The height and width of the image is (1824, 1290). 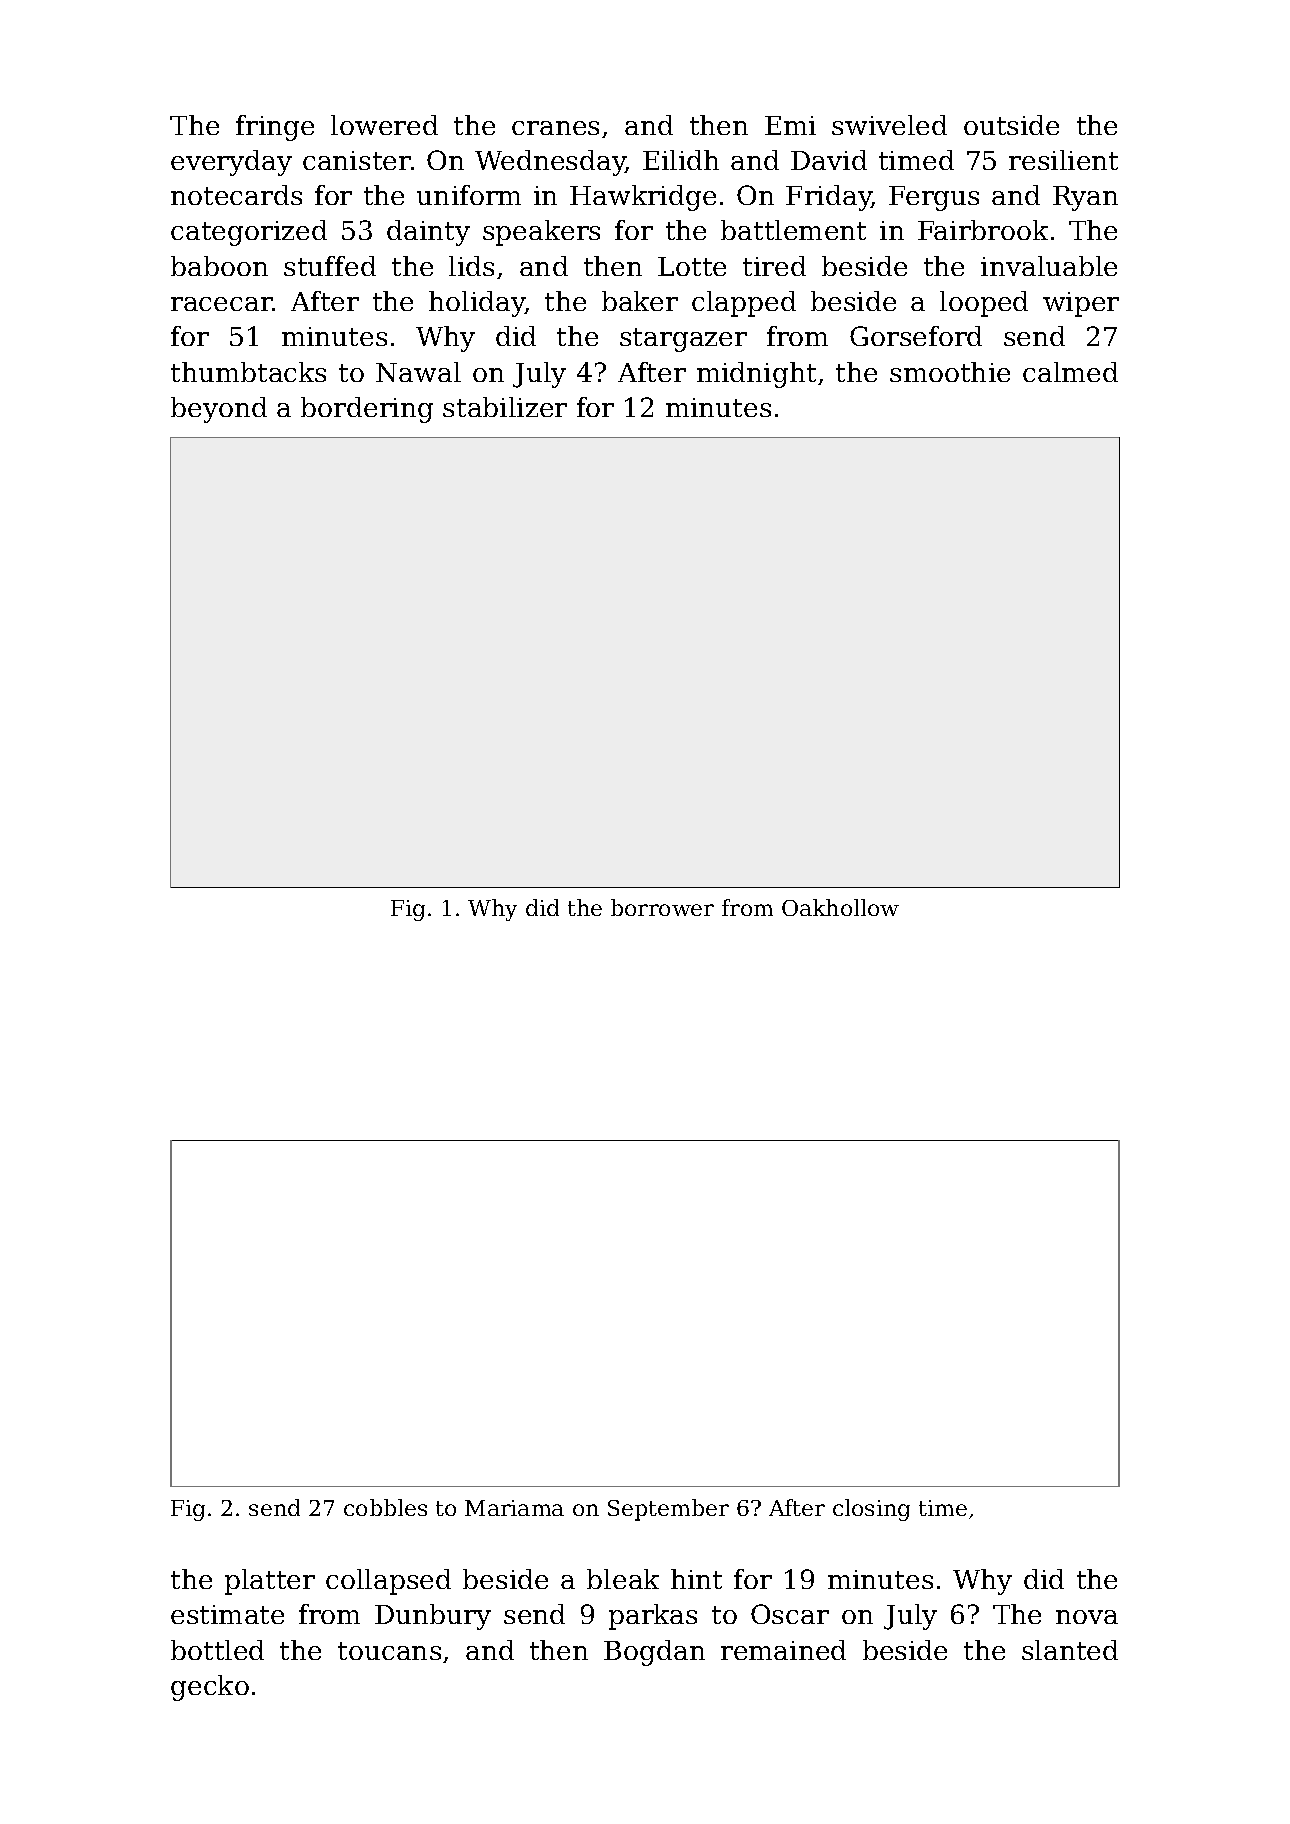 What do you see at coordinates (640, 301) in the image?
I see `baker` at bounding box center [640, 301].
